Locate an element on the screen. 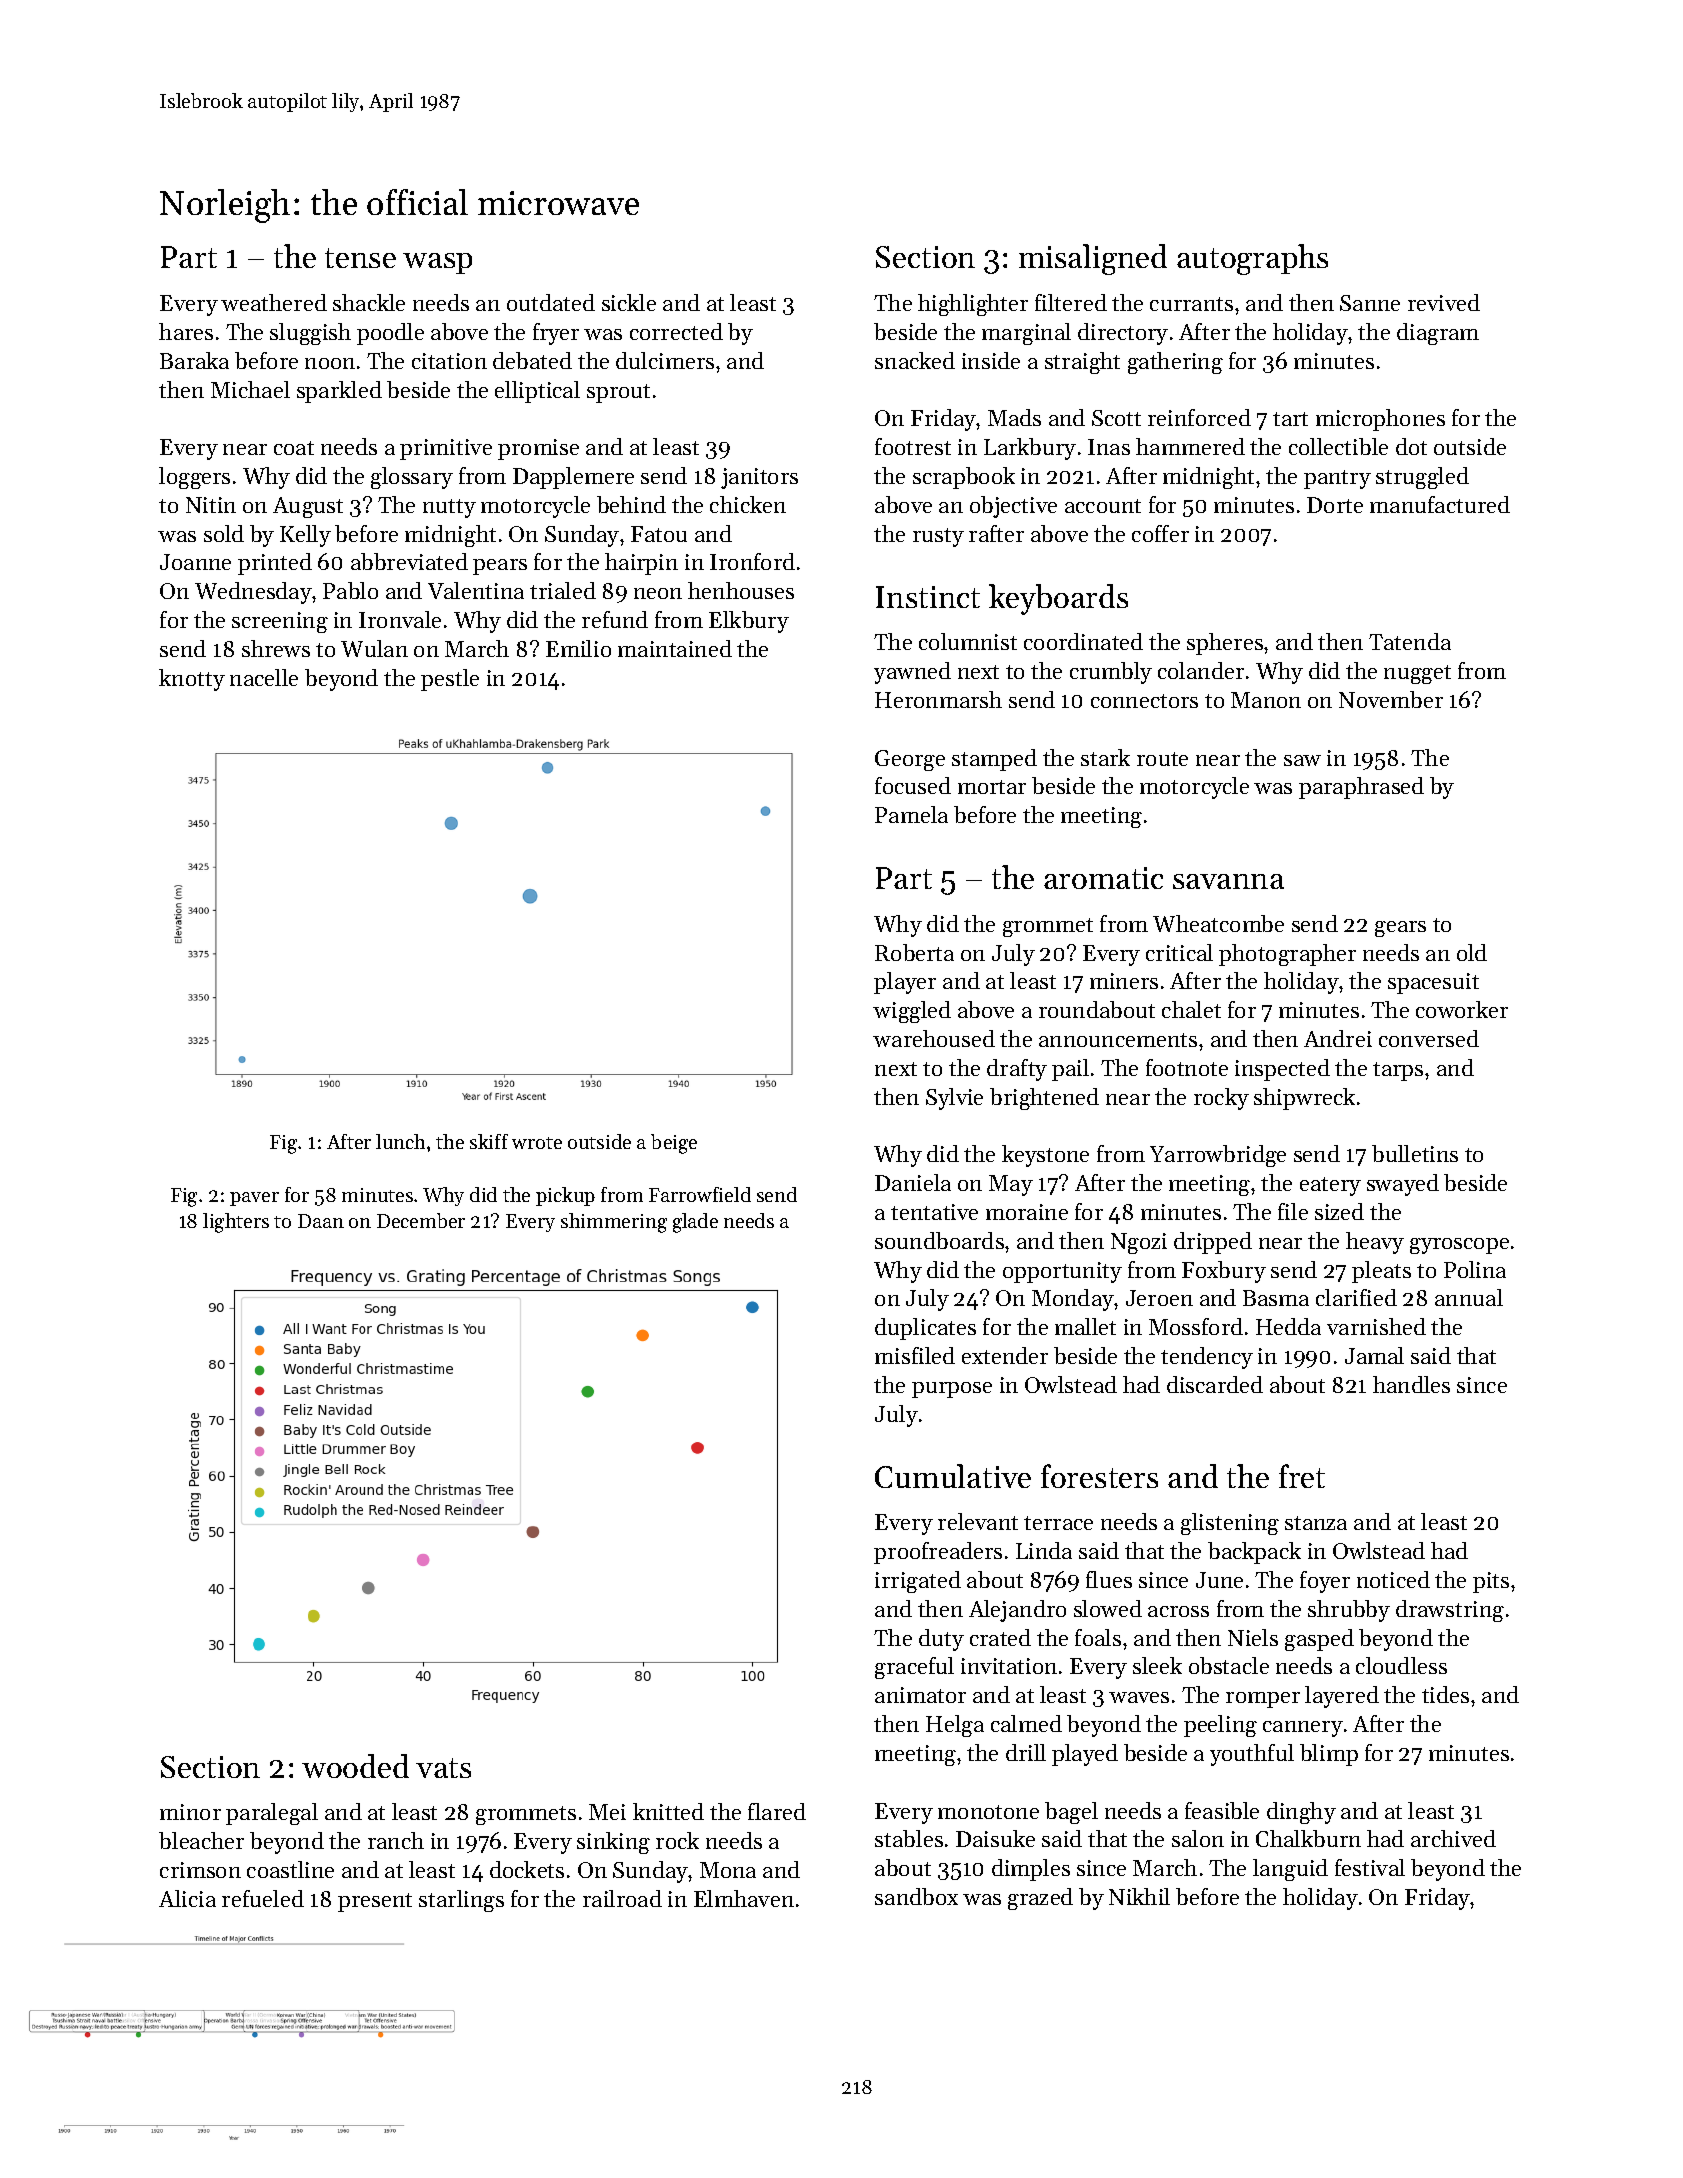 The width and height of the screenshot is (1683, 2178). player is located at coordinates (905, 983).
